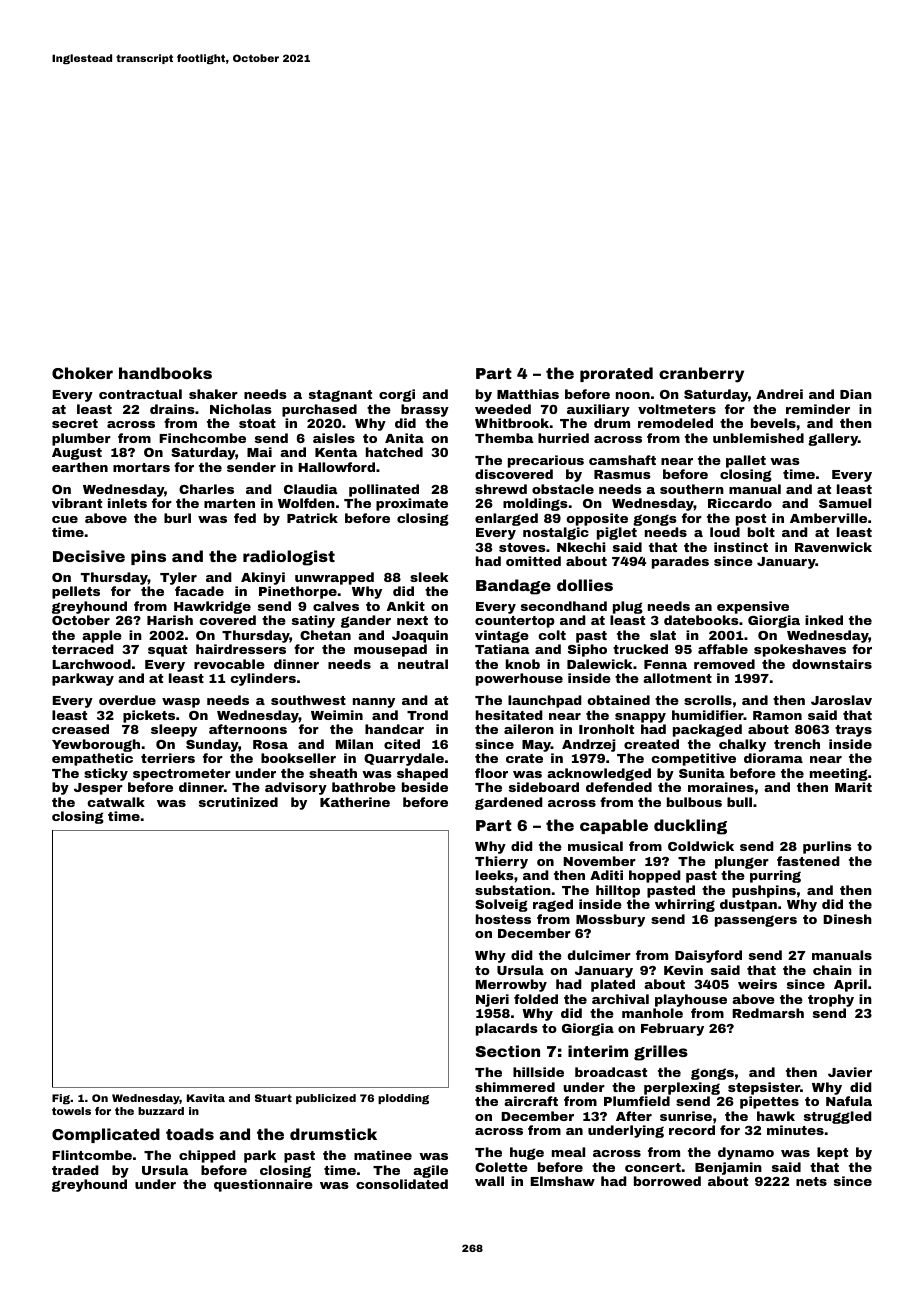  Describe the element at coordinates (273, 1098) in the image. I see `Stuart` at that location.
